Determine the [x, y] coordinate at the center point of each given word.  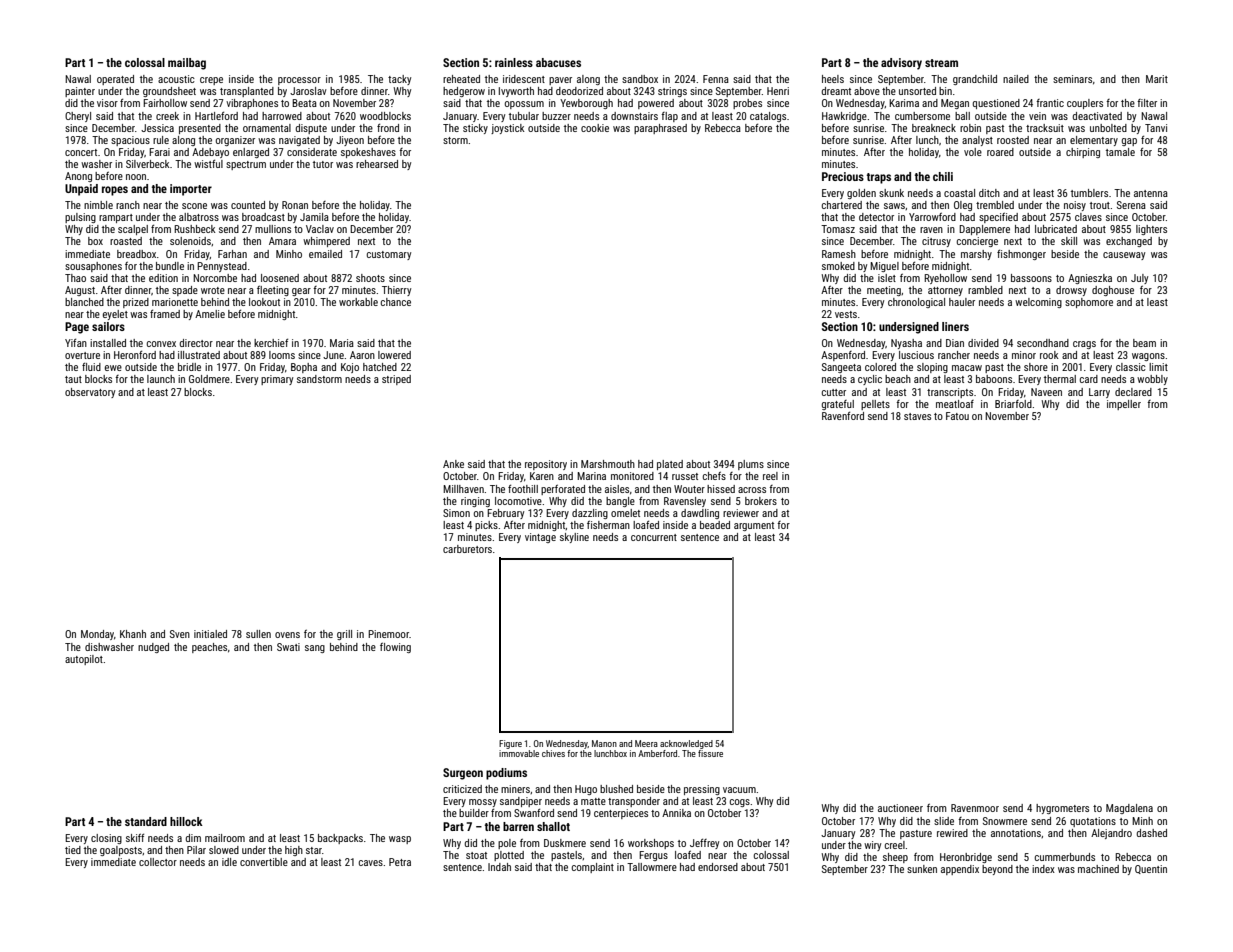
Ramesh [839, 254]
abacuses [558, 62]
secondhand [1043, 343]
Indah [499, 867]
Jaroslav [308, 91]
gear [301, 292]
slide [944, 821]
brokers [761, 501]
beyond [997, 870]
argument [754, 526]
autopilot [84, 660]
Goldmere [209, 379]
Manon [604, 743]
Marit [1157, 79]
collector [158, 862]
